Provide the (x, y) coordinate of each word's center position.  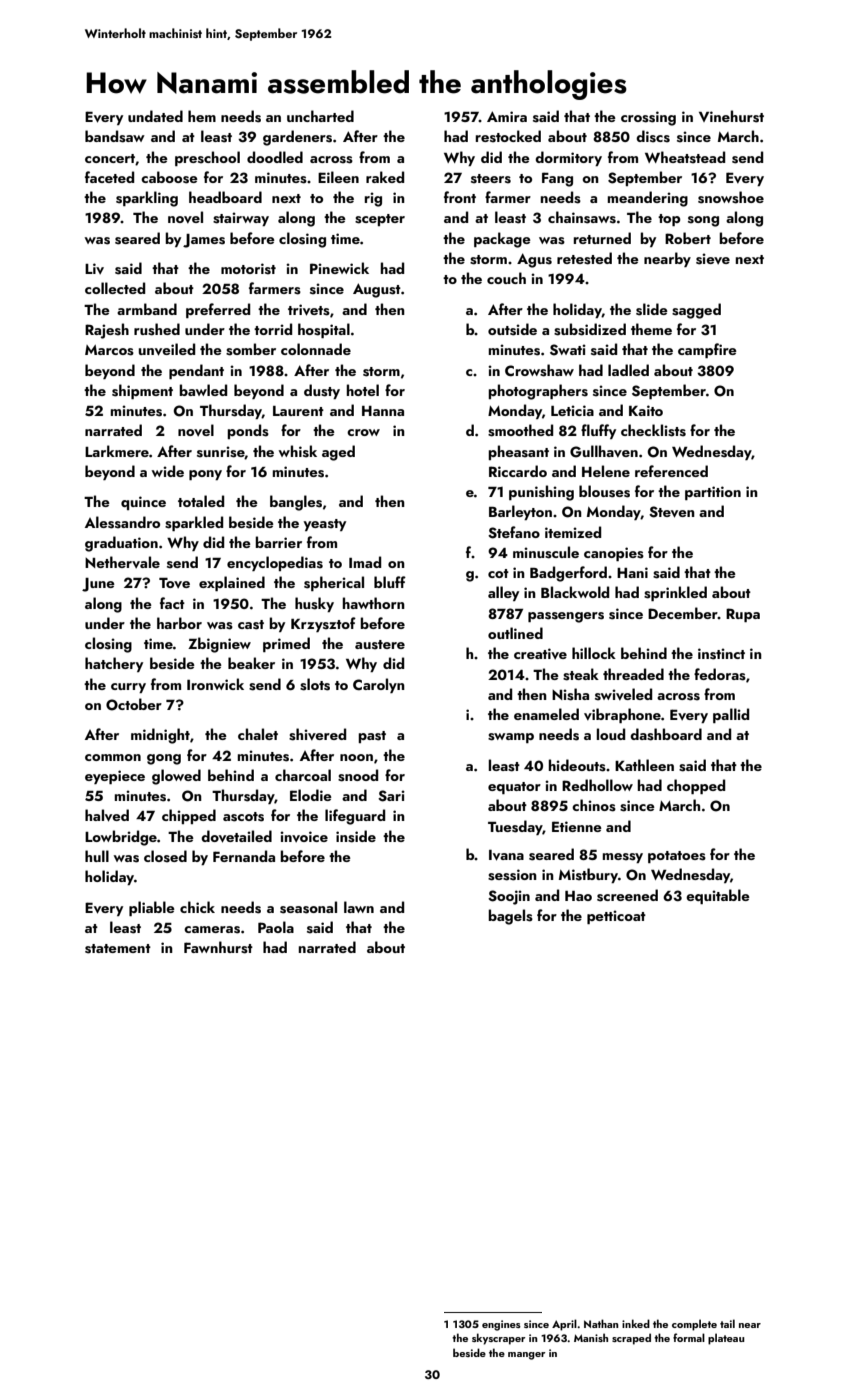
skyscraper (498, 1339)
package (502, 240)
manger (526, 1356)
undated (155, 116)
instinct (721, 654)
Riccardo (518, 471)
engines (501, 1325)
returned (602, 238)
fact (172, 603)
